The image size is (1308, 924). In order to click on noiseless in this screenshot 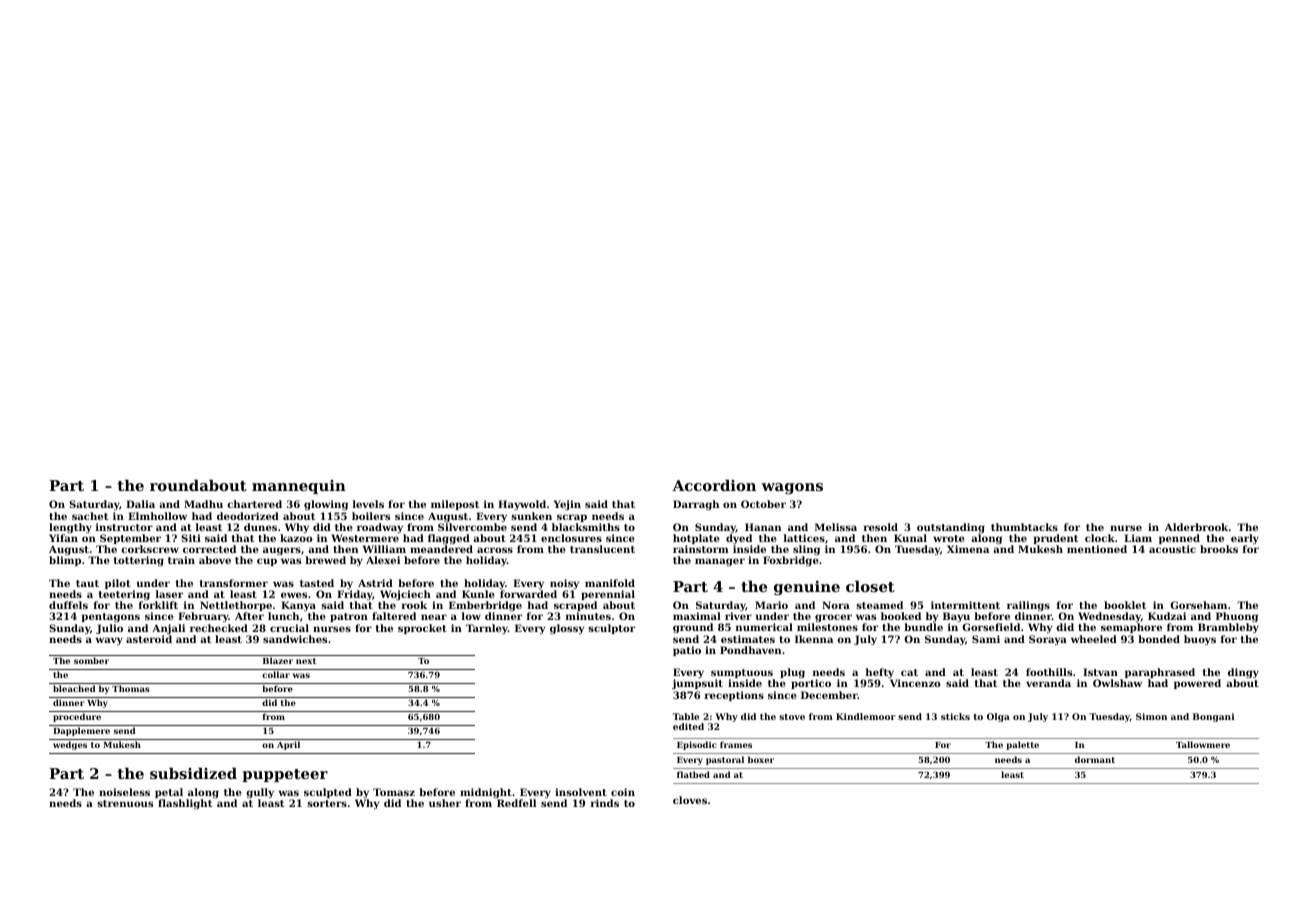, I will do `click(124, 792)`.
